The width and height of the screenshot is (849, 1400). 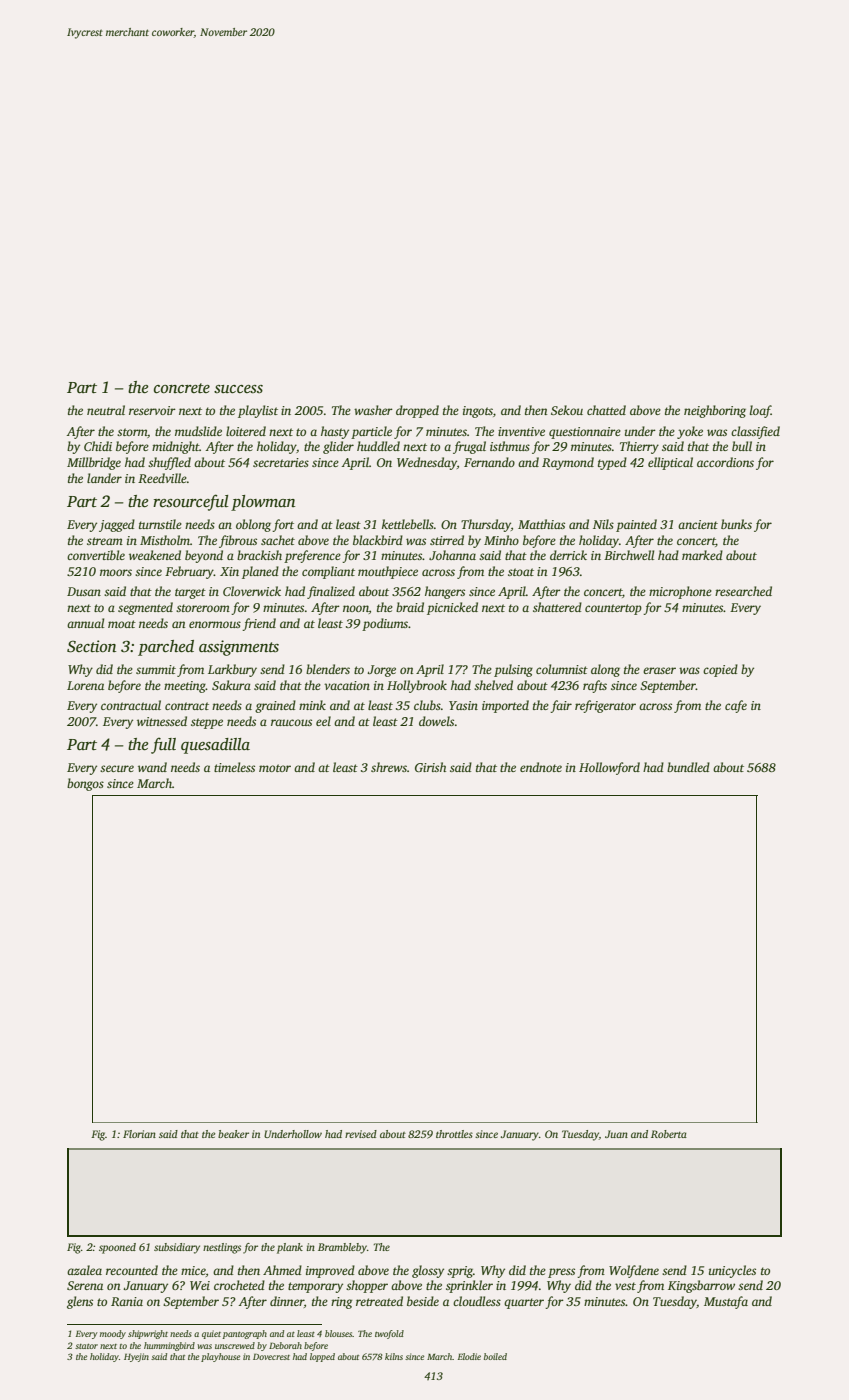 I want to click on bundled, so click(x=688, y=767).
